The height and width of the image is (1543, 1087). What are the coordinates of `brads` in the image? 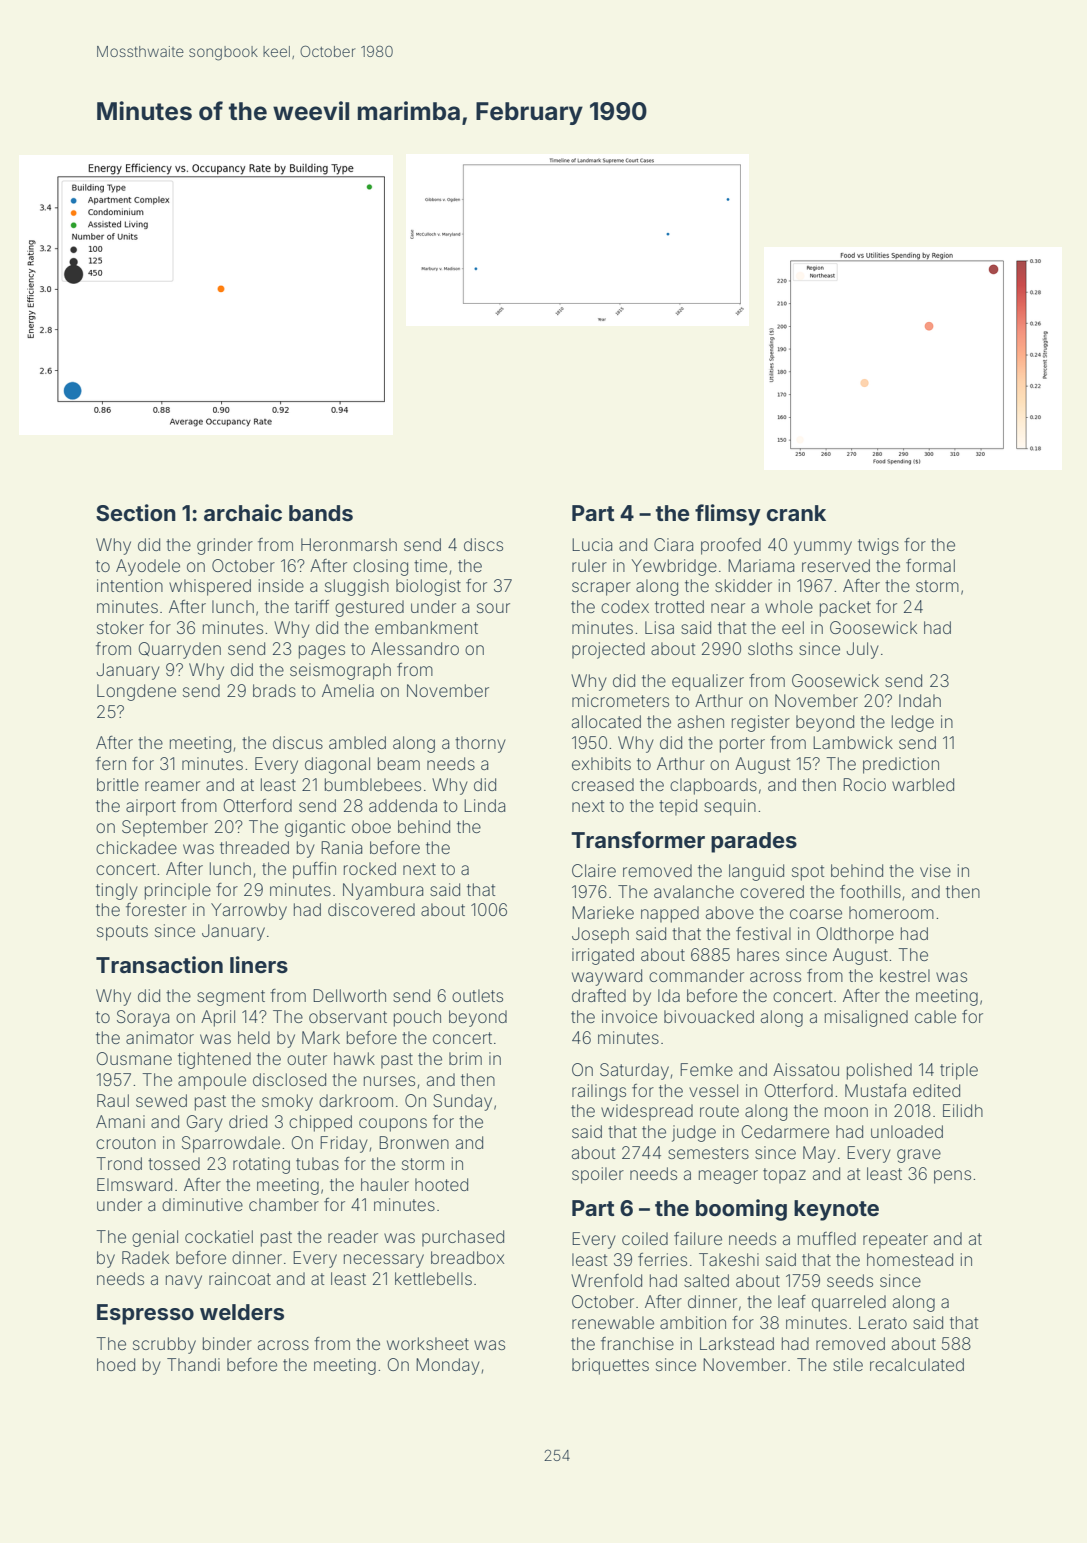 It's located at (274, 690).
